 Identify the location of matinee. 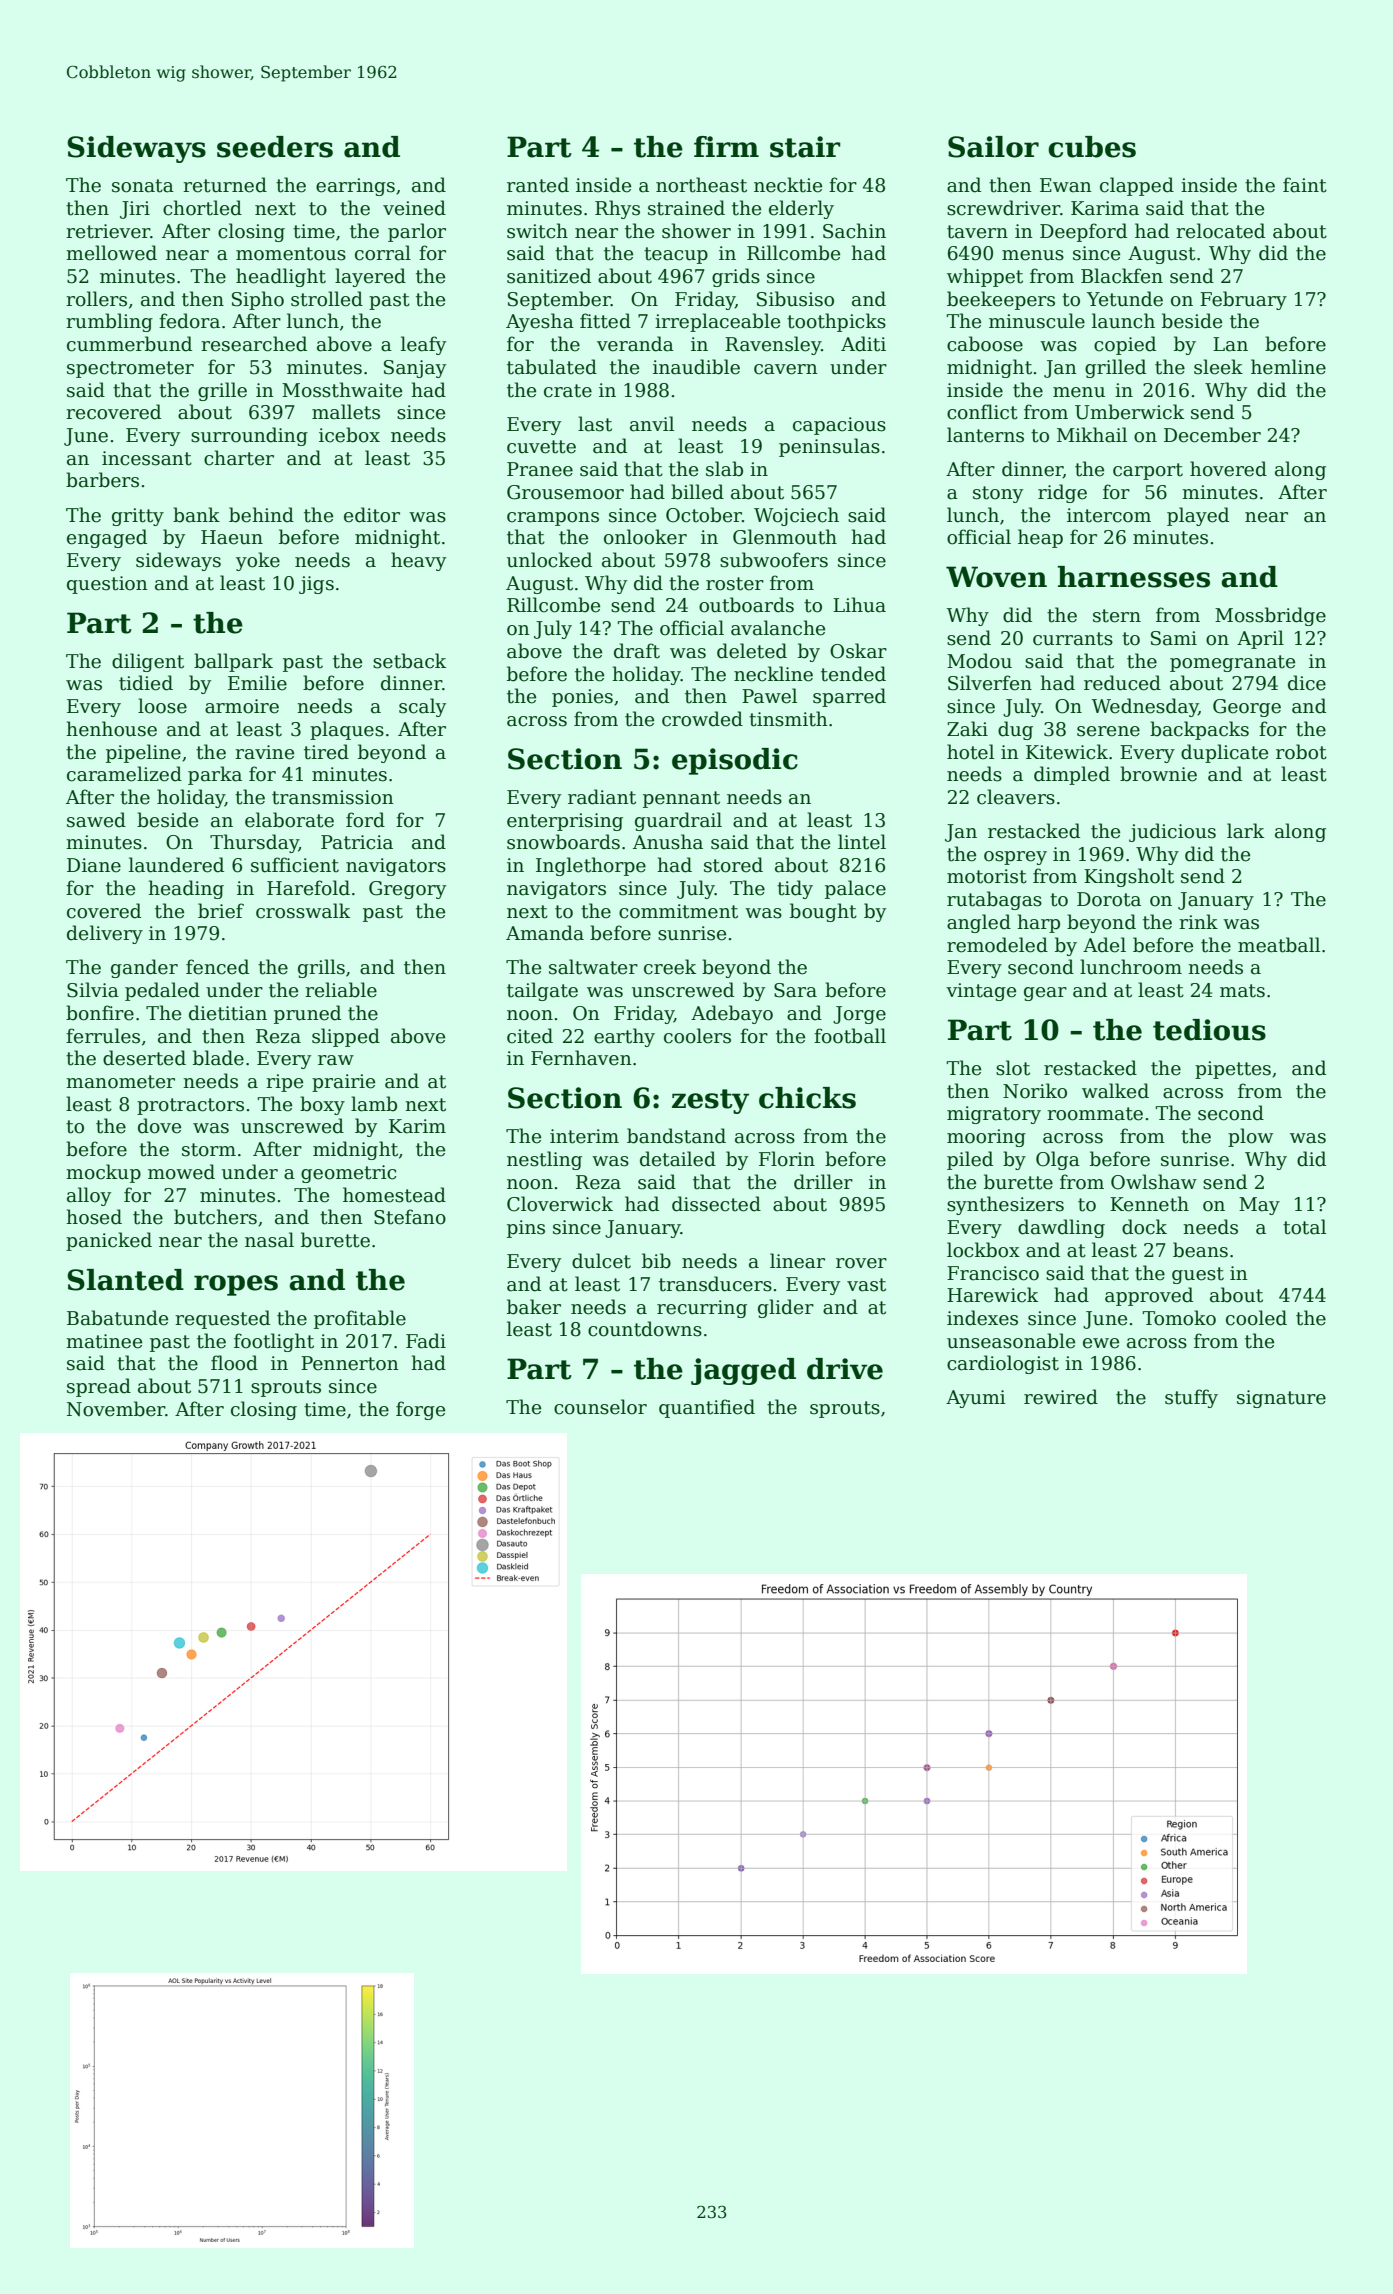
(104, 1341).
